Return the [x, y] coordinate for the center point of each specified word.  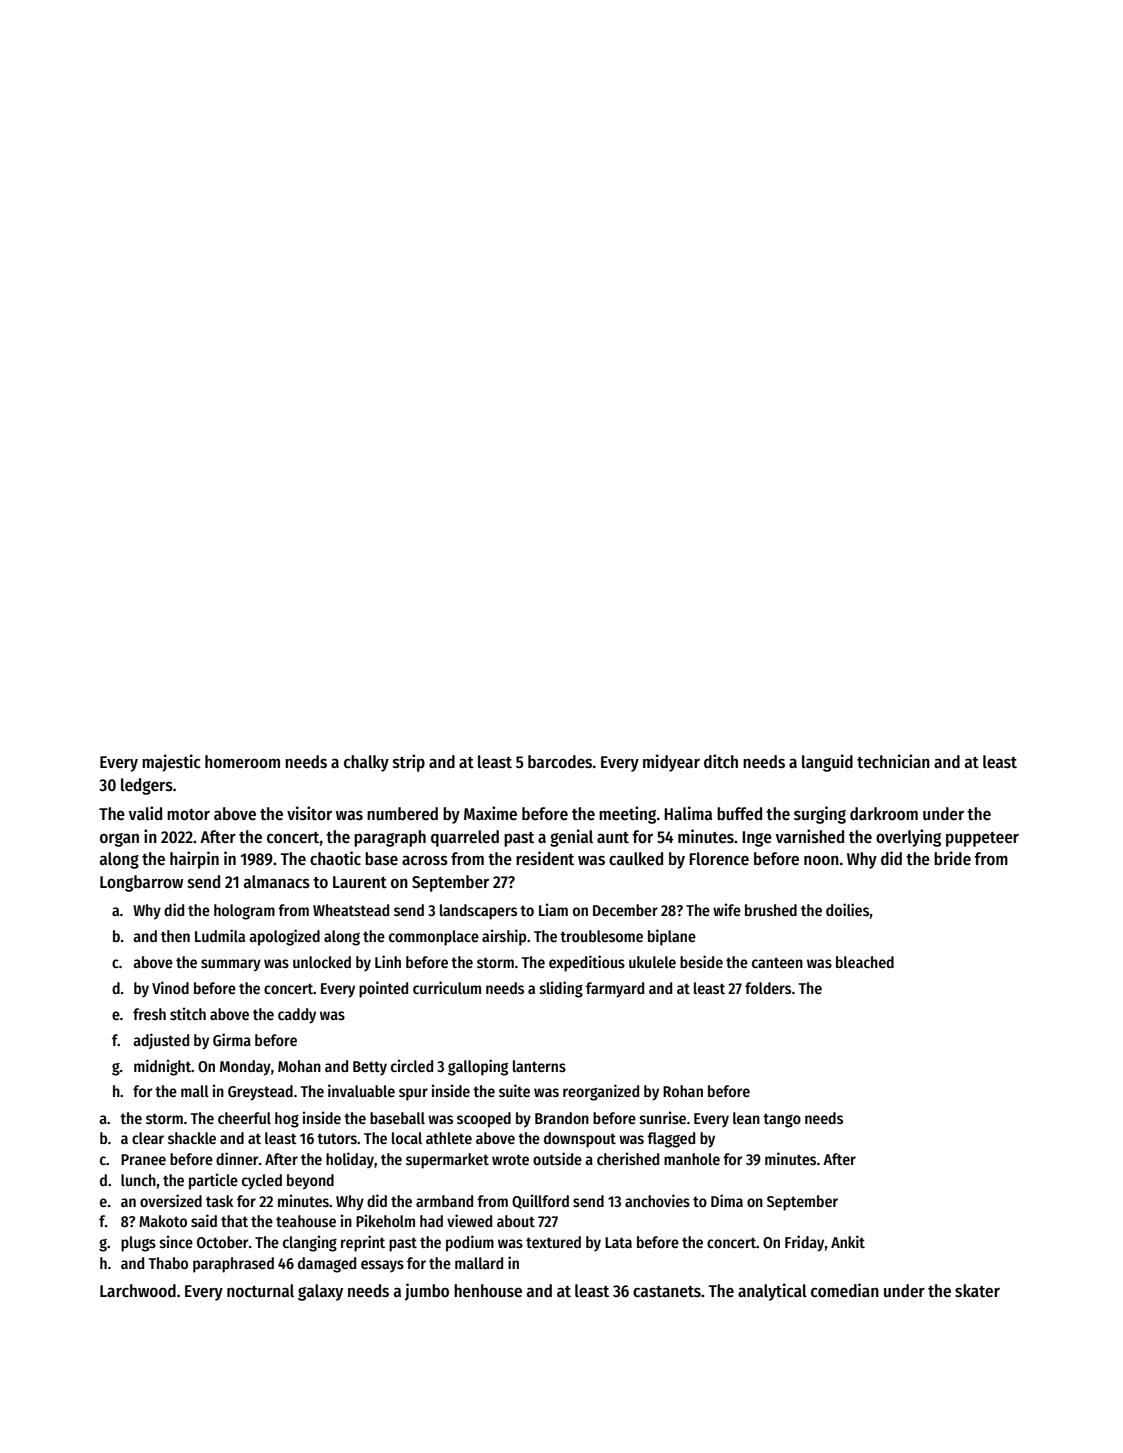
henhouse [488, 1291]
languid [827, 763]
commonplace [434, 938]
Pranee [143, 1159]
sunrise [663, 1118]
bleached [865, 962]
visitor [309, 813]
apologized [284, 937]
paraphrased [233, 1265]
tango [782, 1120]
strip [409, 763]
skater [977, 1291]
